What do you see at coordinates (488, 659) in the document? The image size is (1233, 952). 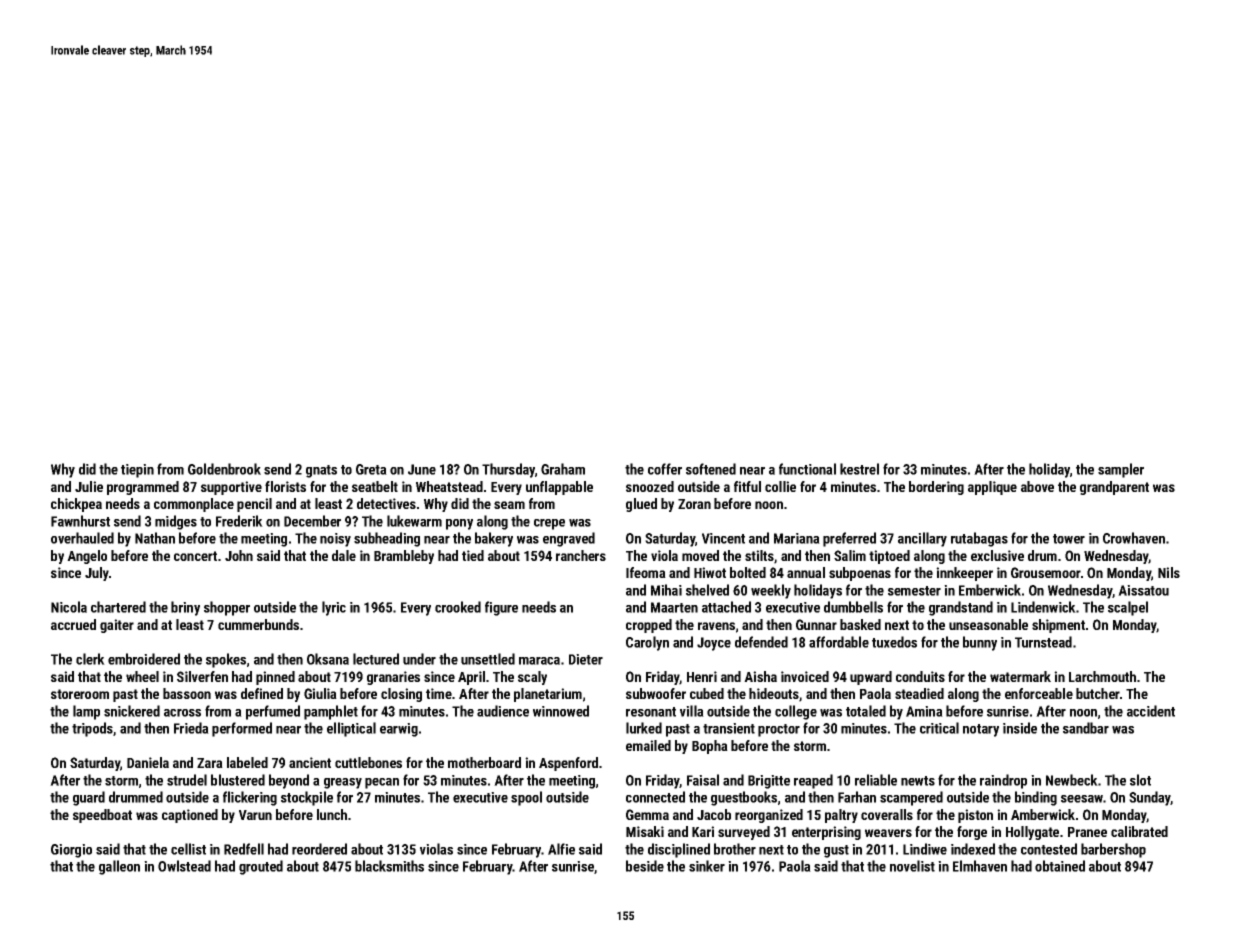 I see `unsettled` at bounding box center [488, 659].
